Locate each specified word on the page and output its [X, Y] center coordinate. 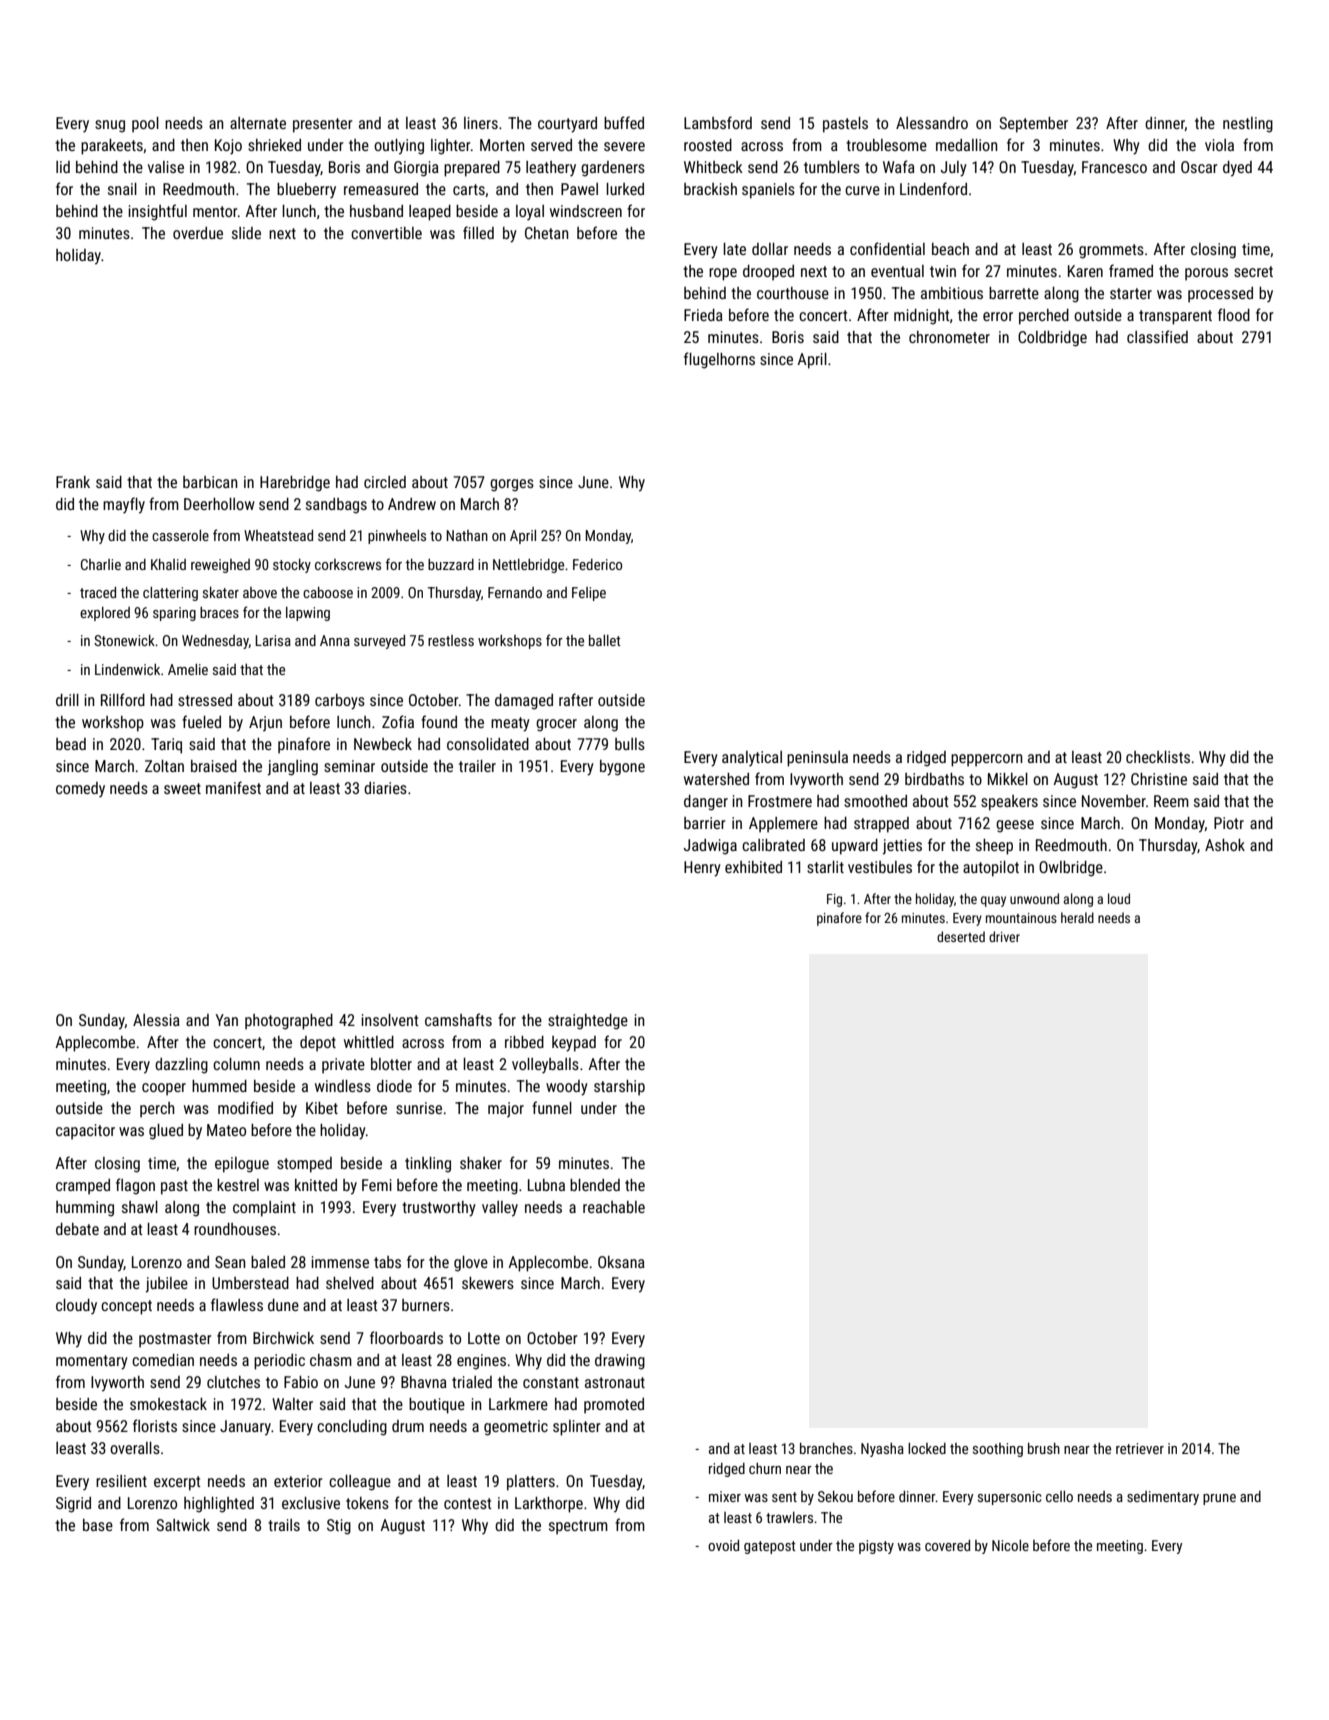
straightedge [588, 1022]
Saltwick [183, 1525]
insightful [157, 212]
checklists [1158, 757]
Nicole [1010, 1545]
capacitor [85, 1132]
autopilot [991, 869]
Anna [335, 640]
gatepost [770, 1547]
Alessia [156, 1020]
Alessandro [932, 123]
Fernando [515, 592]
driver [1004, 936]
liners [481, 123]
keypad [574, 1044]
